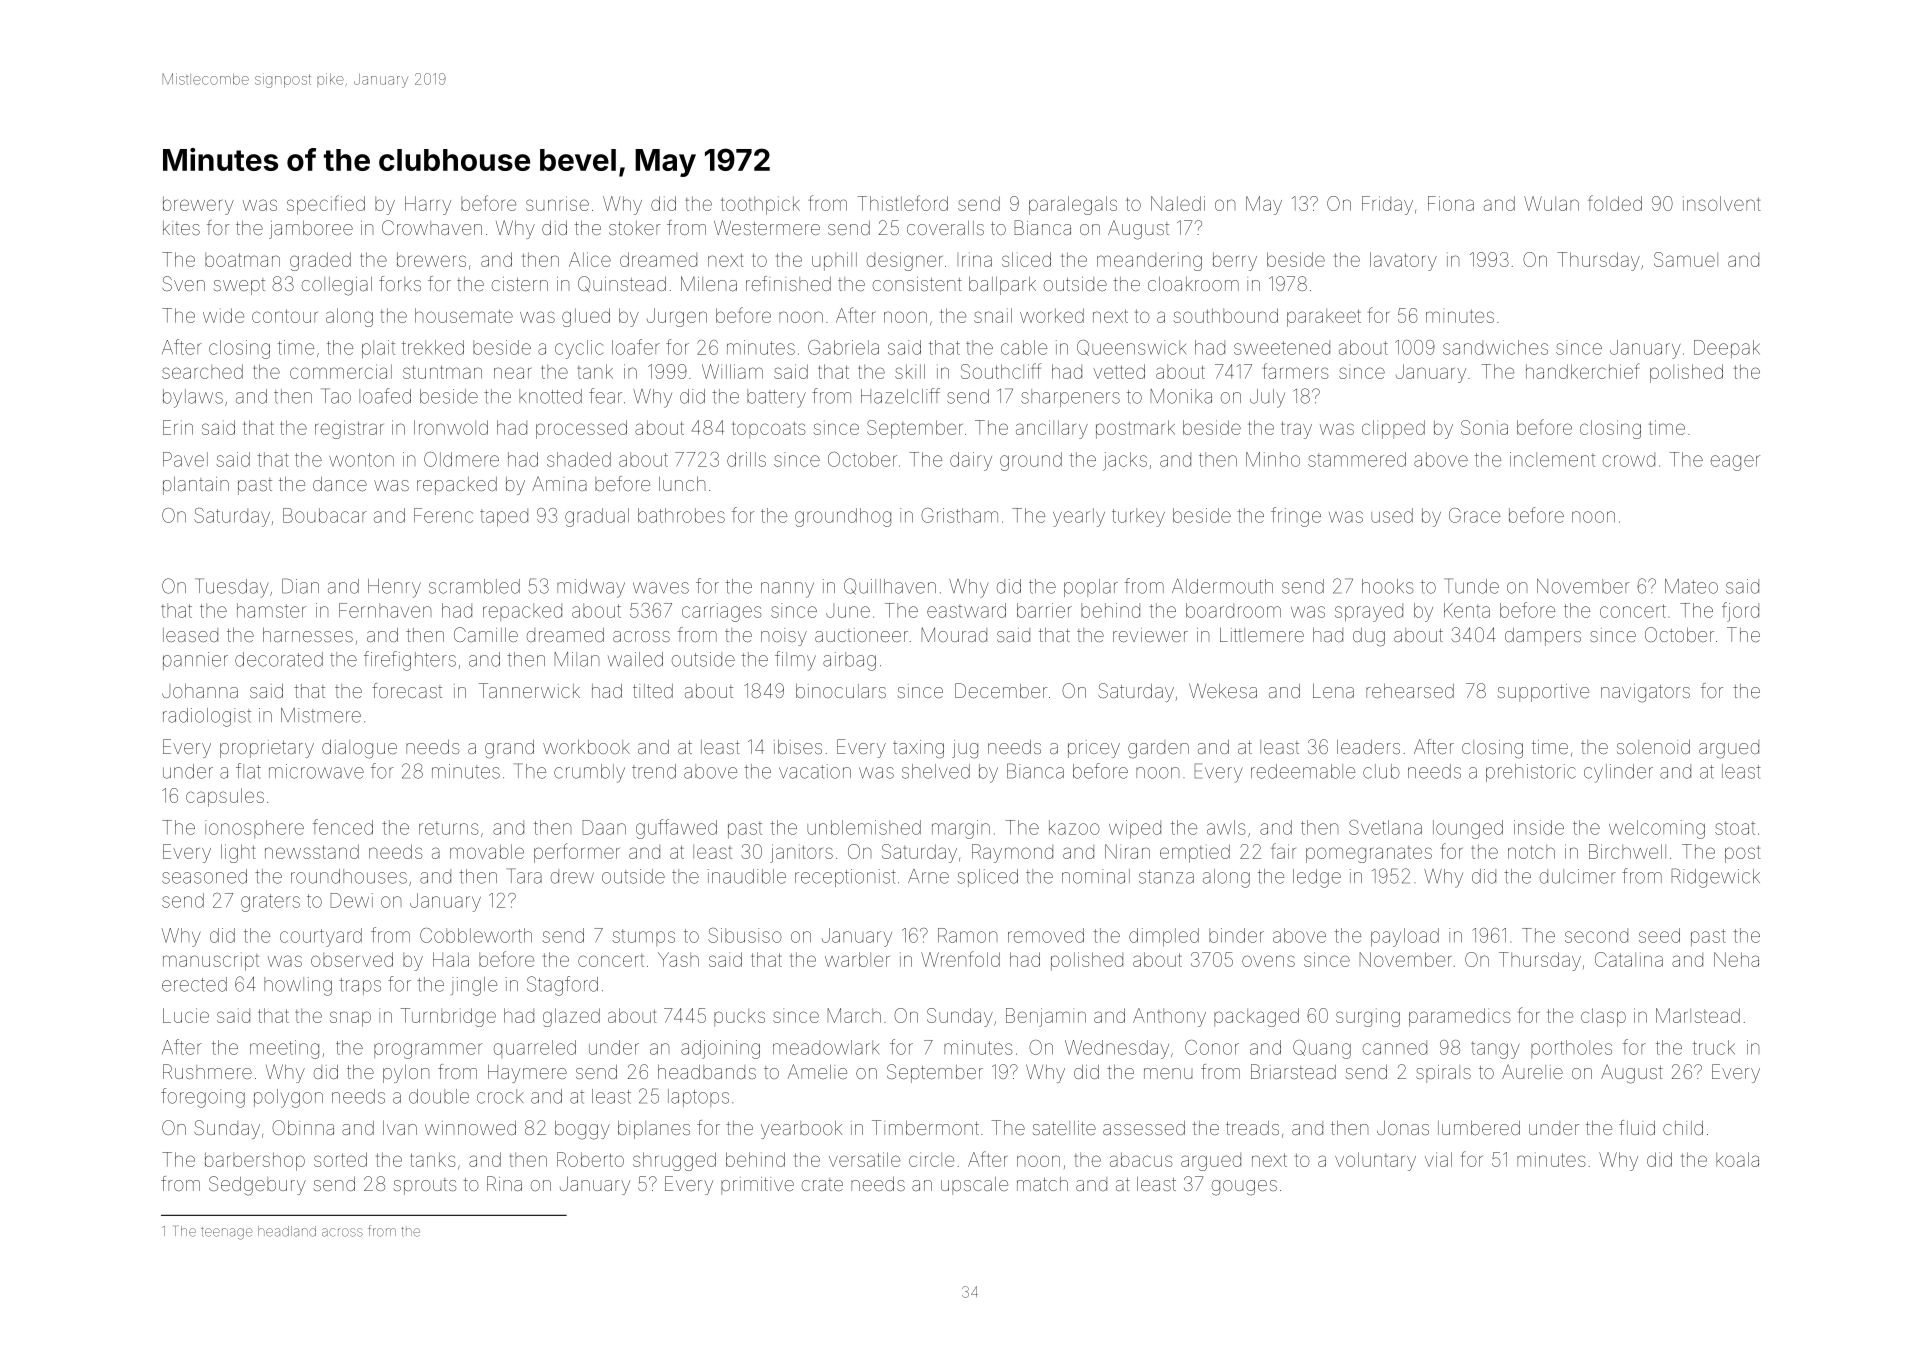 Image resolution: width=1922 pixels, height=1359 pixels. What do you see at coordinates (1532, 1071) in the image?
I see `Aurelie` at bounding box center [1532, 1071].
